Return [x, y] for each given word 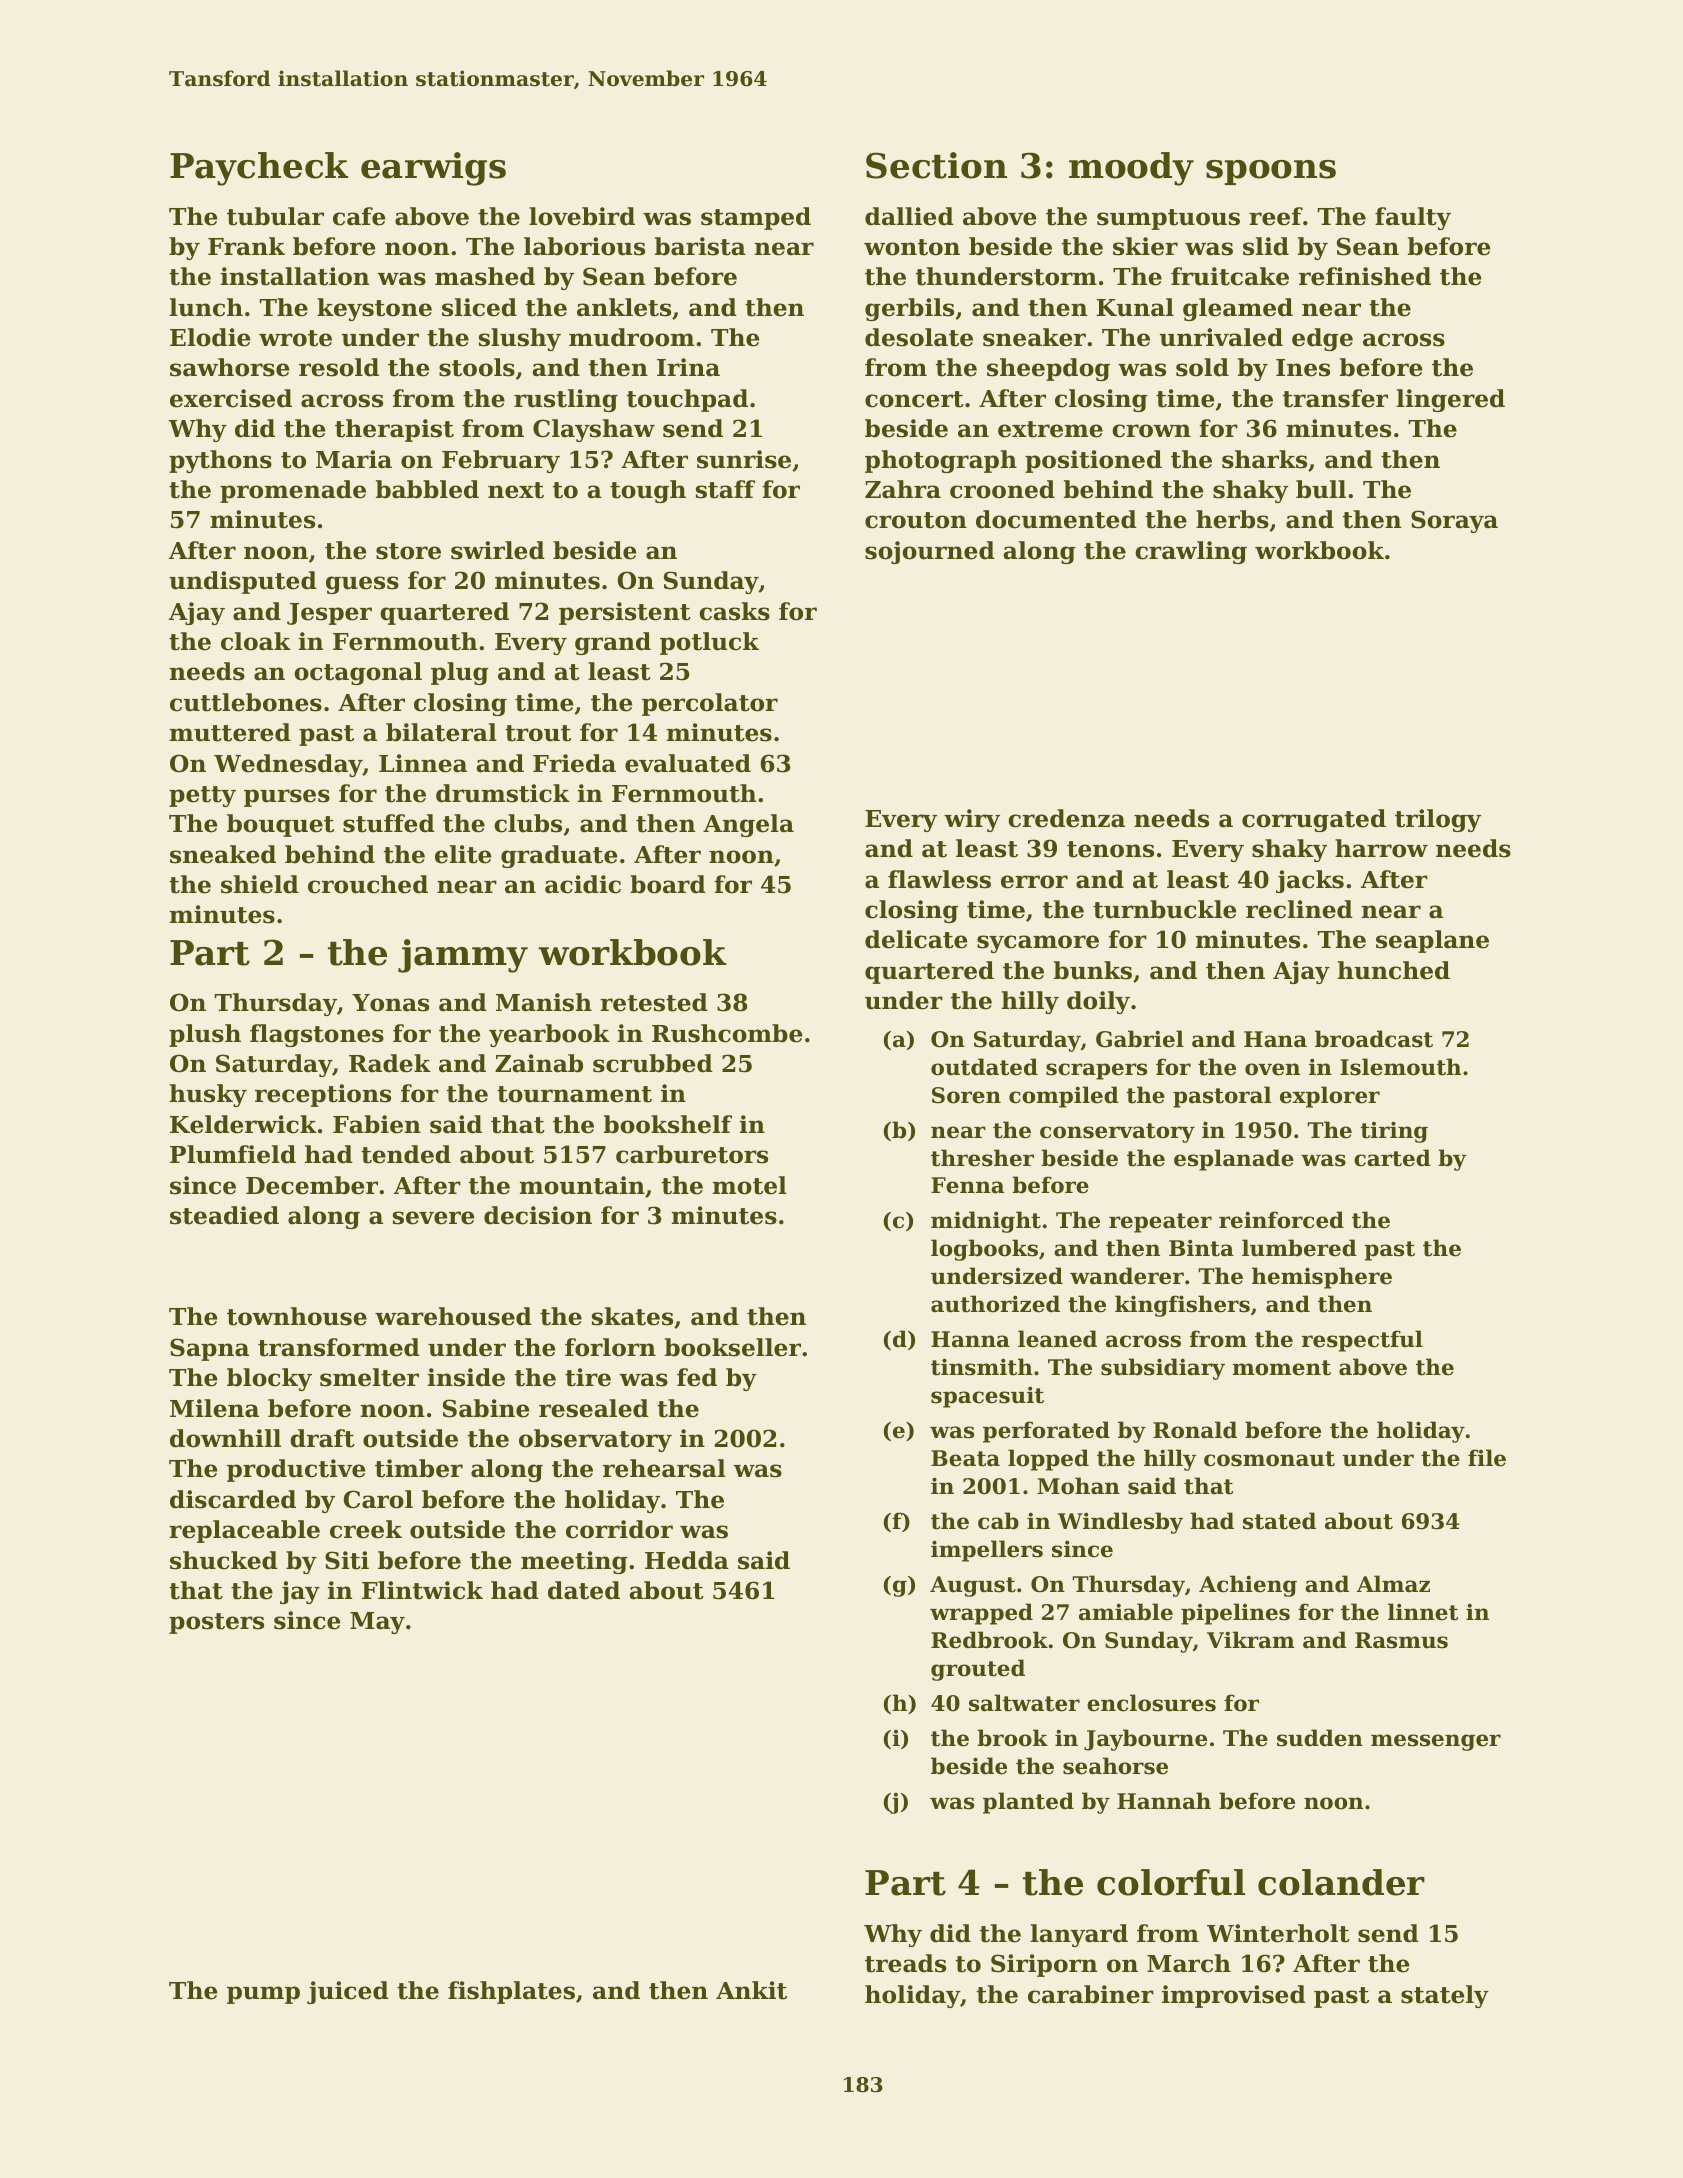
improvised [1234, 1996]
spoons [1271, 172]
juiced [348, 1992]
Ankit [751, 1990]
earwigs [433, 169]
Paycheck [259, 169]
